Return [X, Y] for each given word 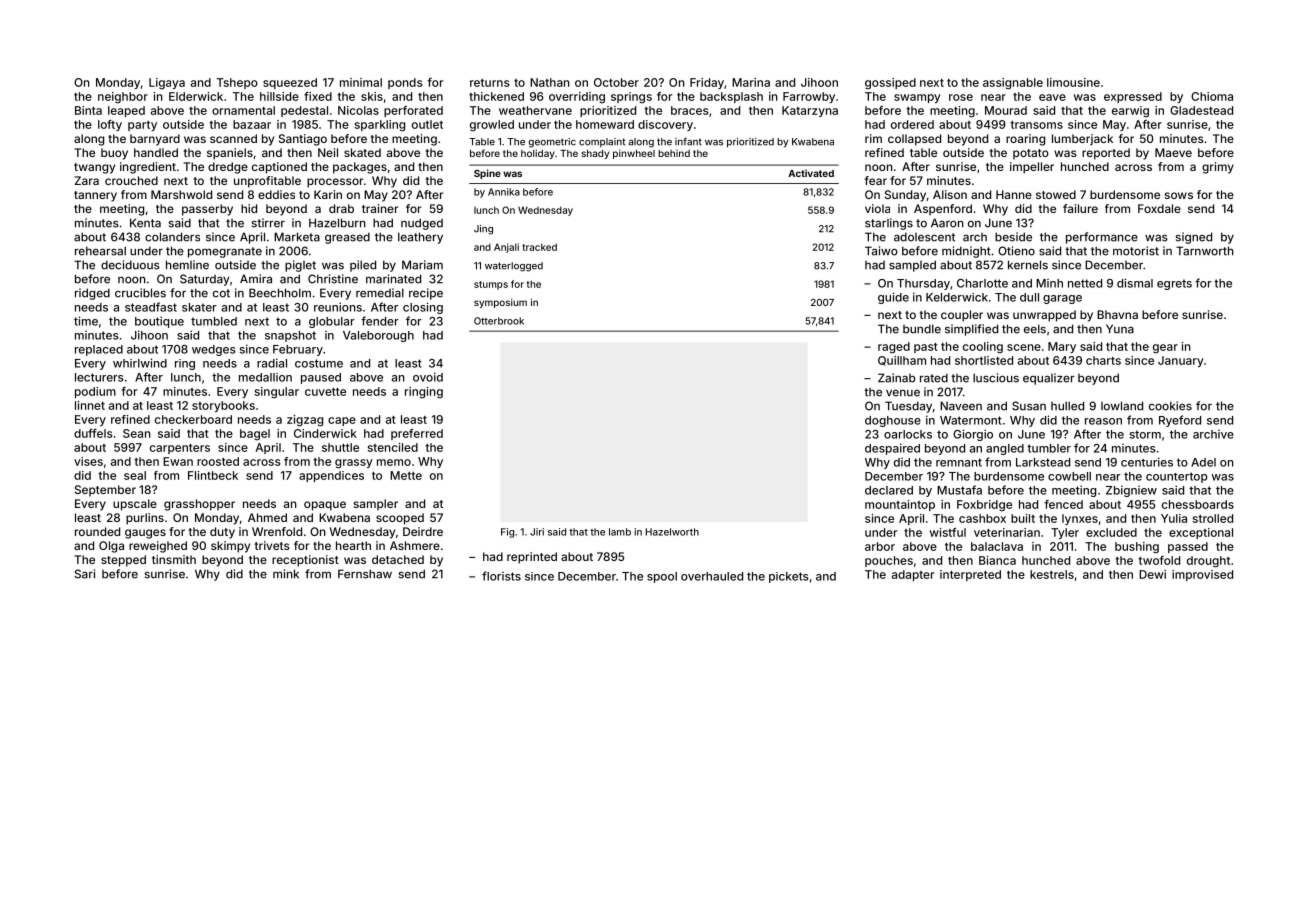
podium [95, 392]
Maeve [1173, 152]
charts [1103, 360]
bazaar [252, 124]
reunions [338, 307]
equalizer [1049, 379]
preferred [417, 434]
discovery [665, 125]
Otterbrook [499, 321]
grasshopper [199, 505]
